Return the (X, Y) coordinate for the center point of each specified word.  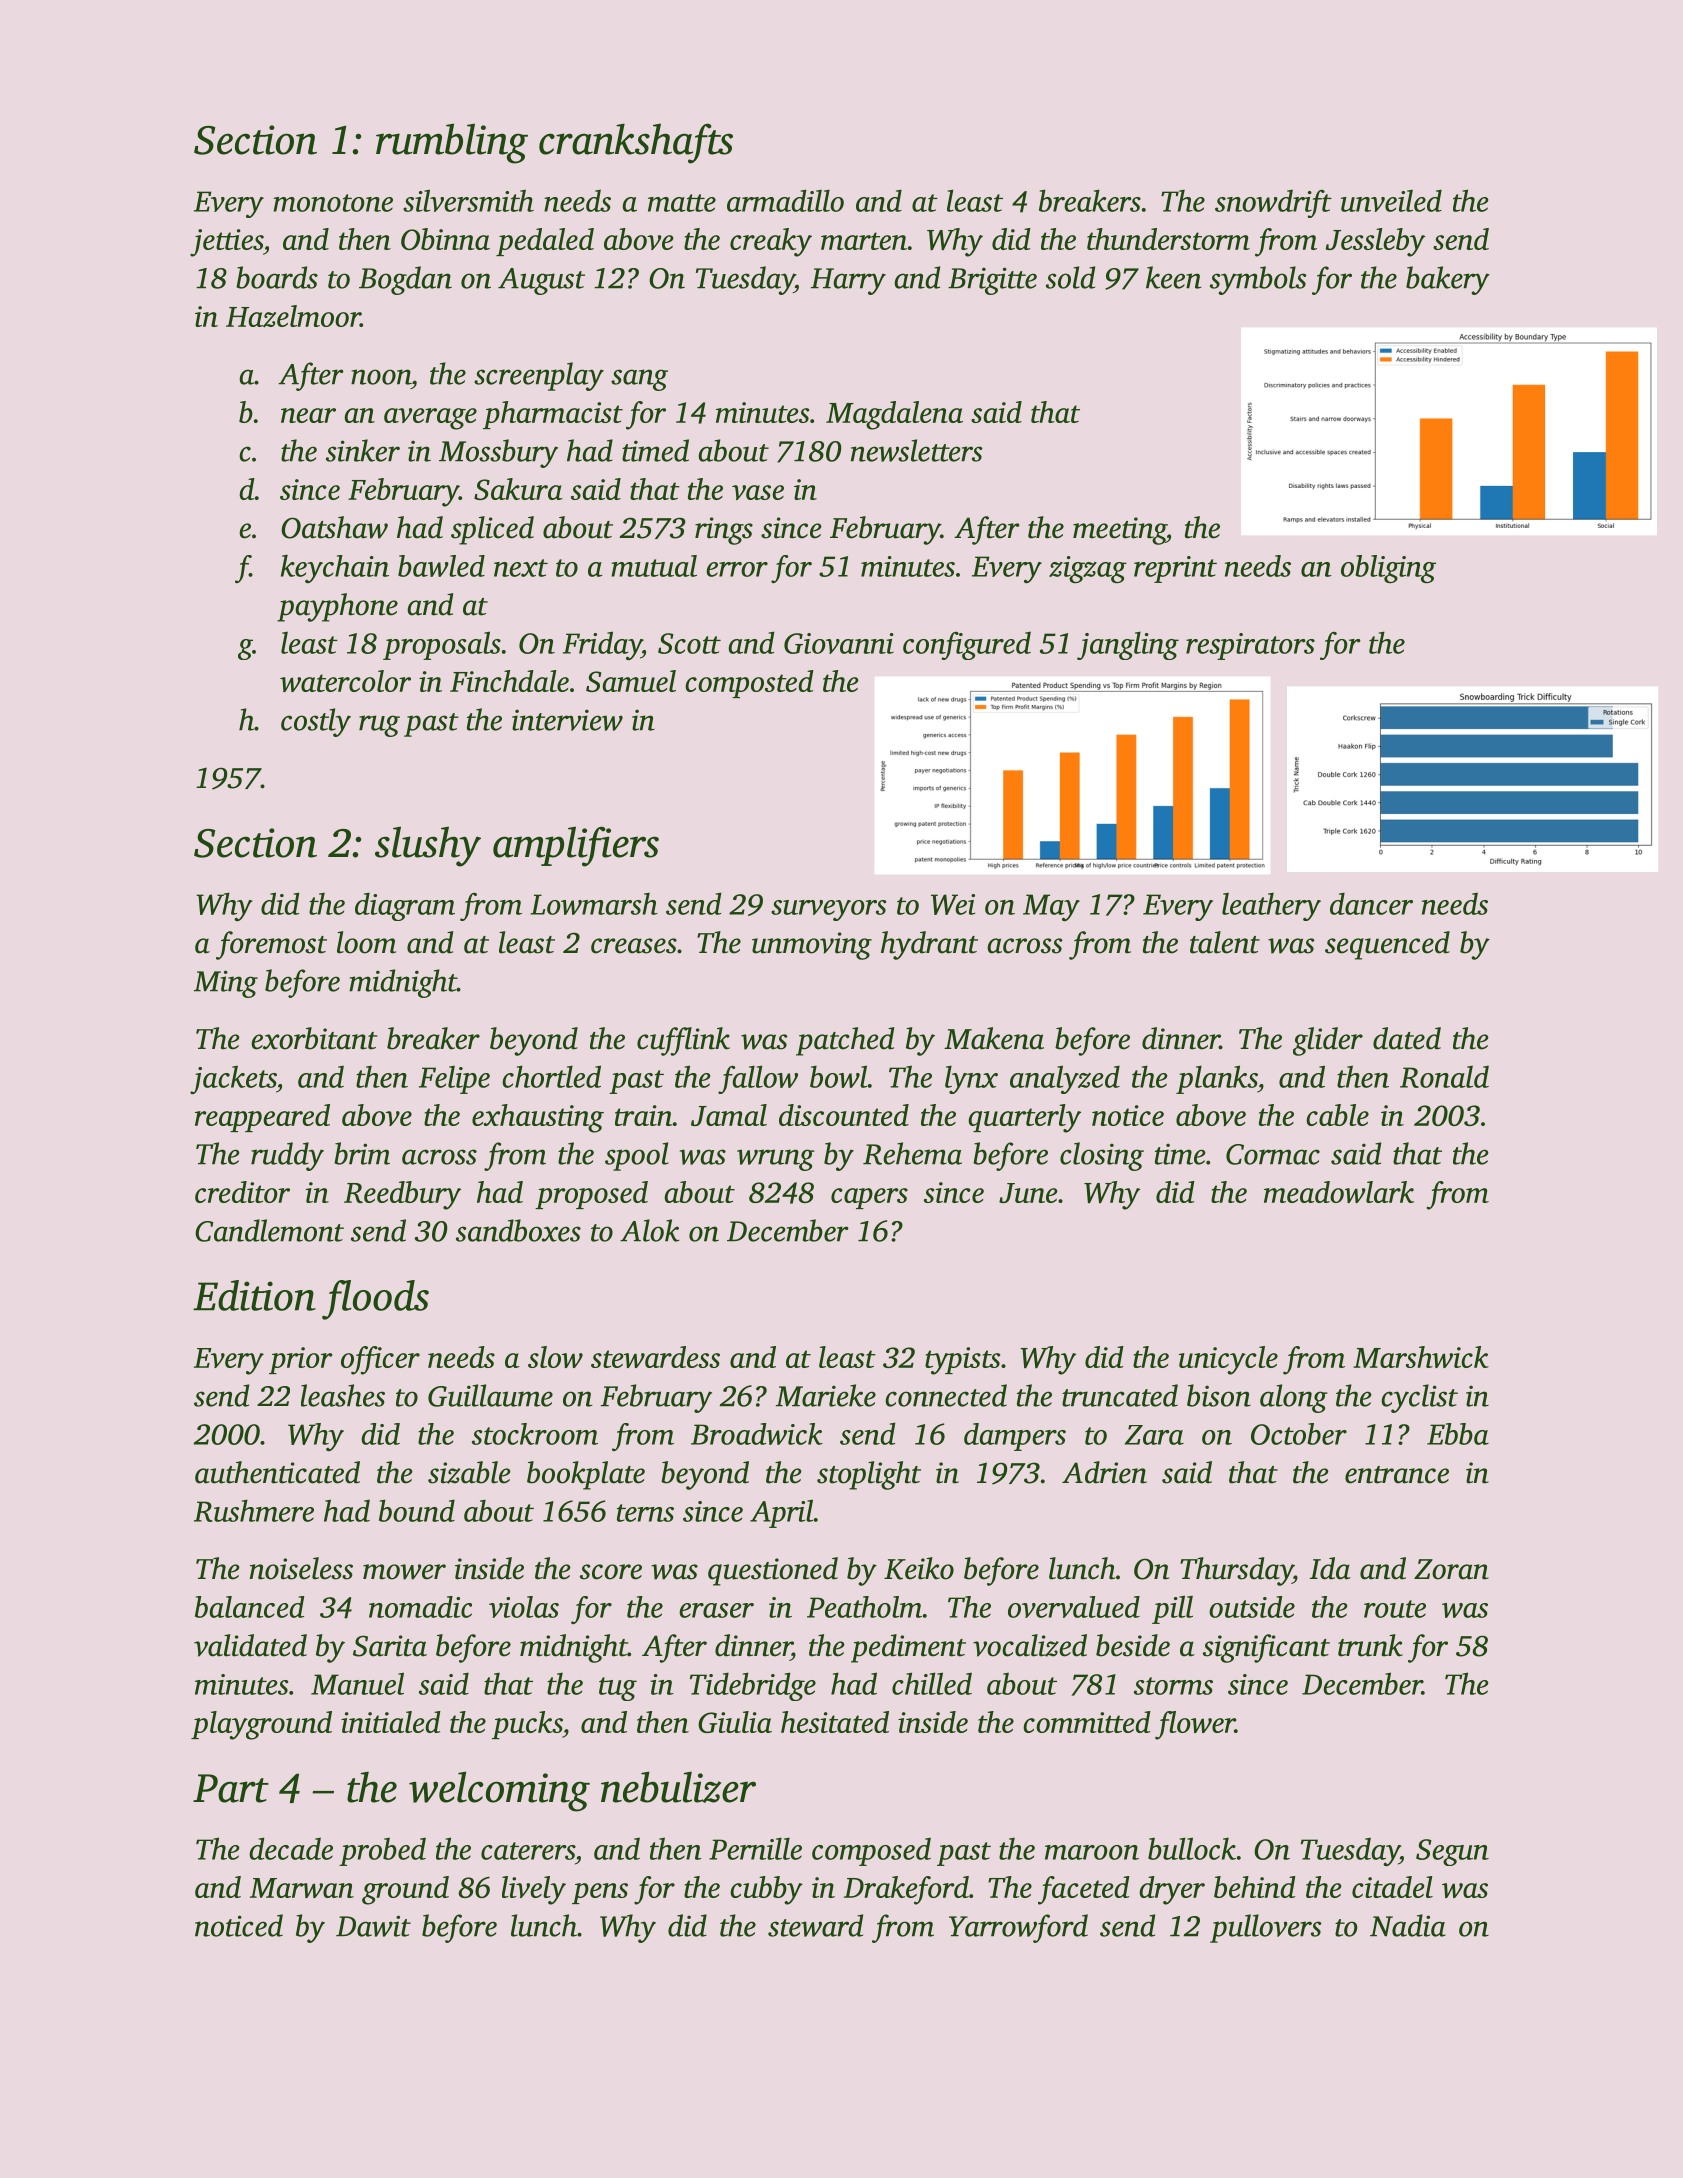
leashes (343, 1395)
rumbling (452, 143)
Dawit (373, 1926)
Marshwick (1421, 1357)
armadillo (785, 200)
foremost (271, 945)
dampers (1015, 1437)
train (644, 1115)
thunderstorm (1168, 239)
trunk (1370, 1645)
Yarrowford (1018, 1928)
